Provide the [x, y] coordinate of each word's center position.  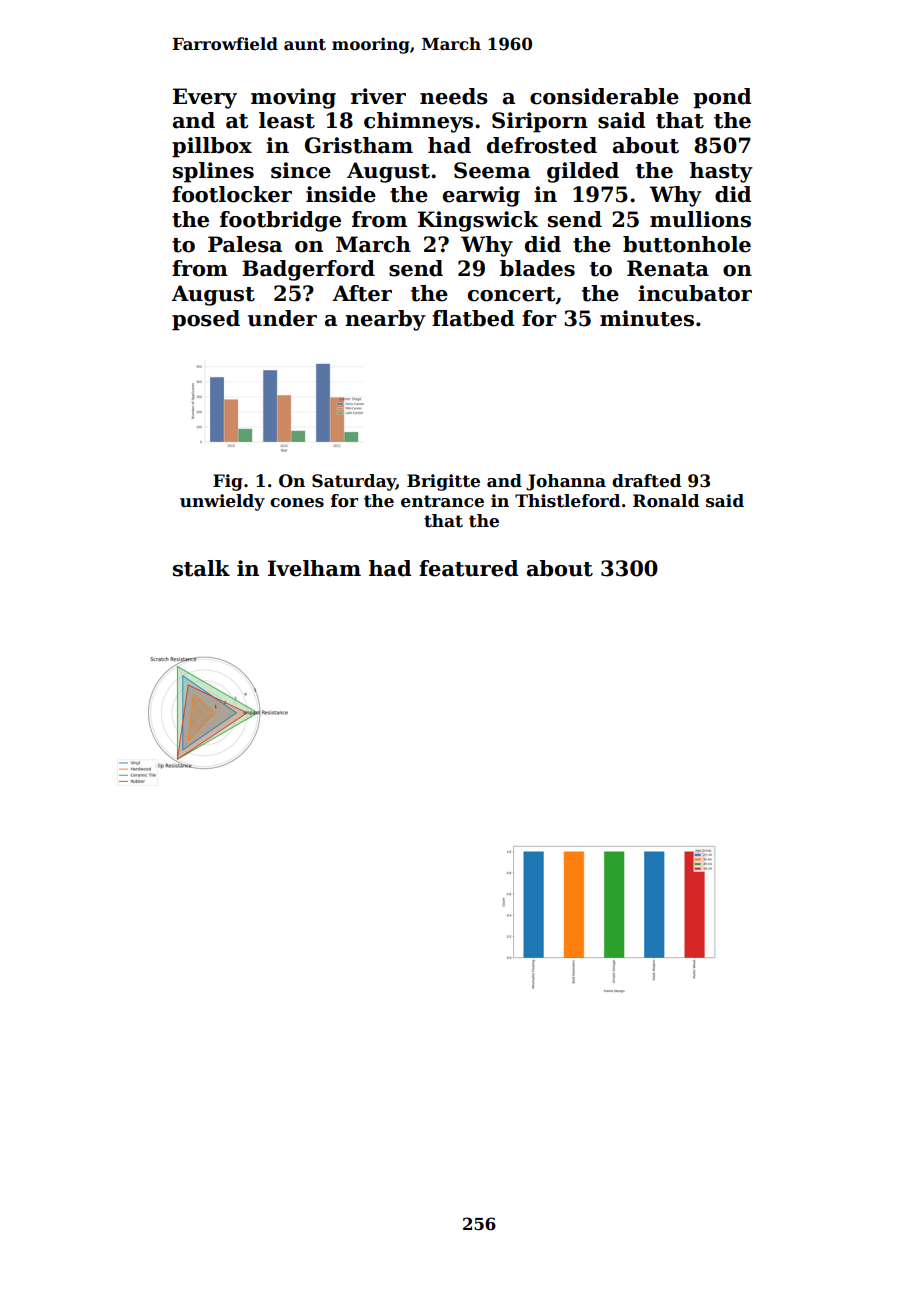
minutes [647, 318]
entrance [442, 501]
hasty [721, 172]
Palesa [245, 244]
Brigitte [443, 482]
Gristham [359, 145]
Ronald [666, 501]
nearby [385, 320]
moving [293, 98]
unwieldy [222, 502]
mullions [700, 219]
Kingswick [478, 221]
